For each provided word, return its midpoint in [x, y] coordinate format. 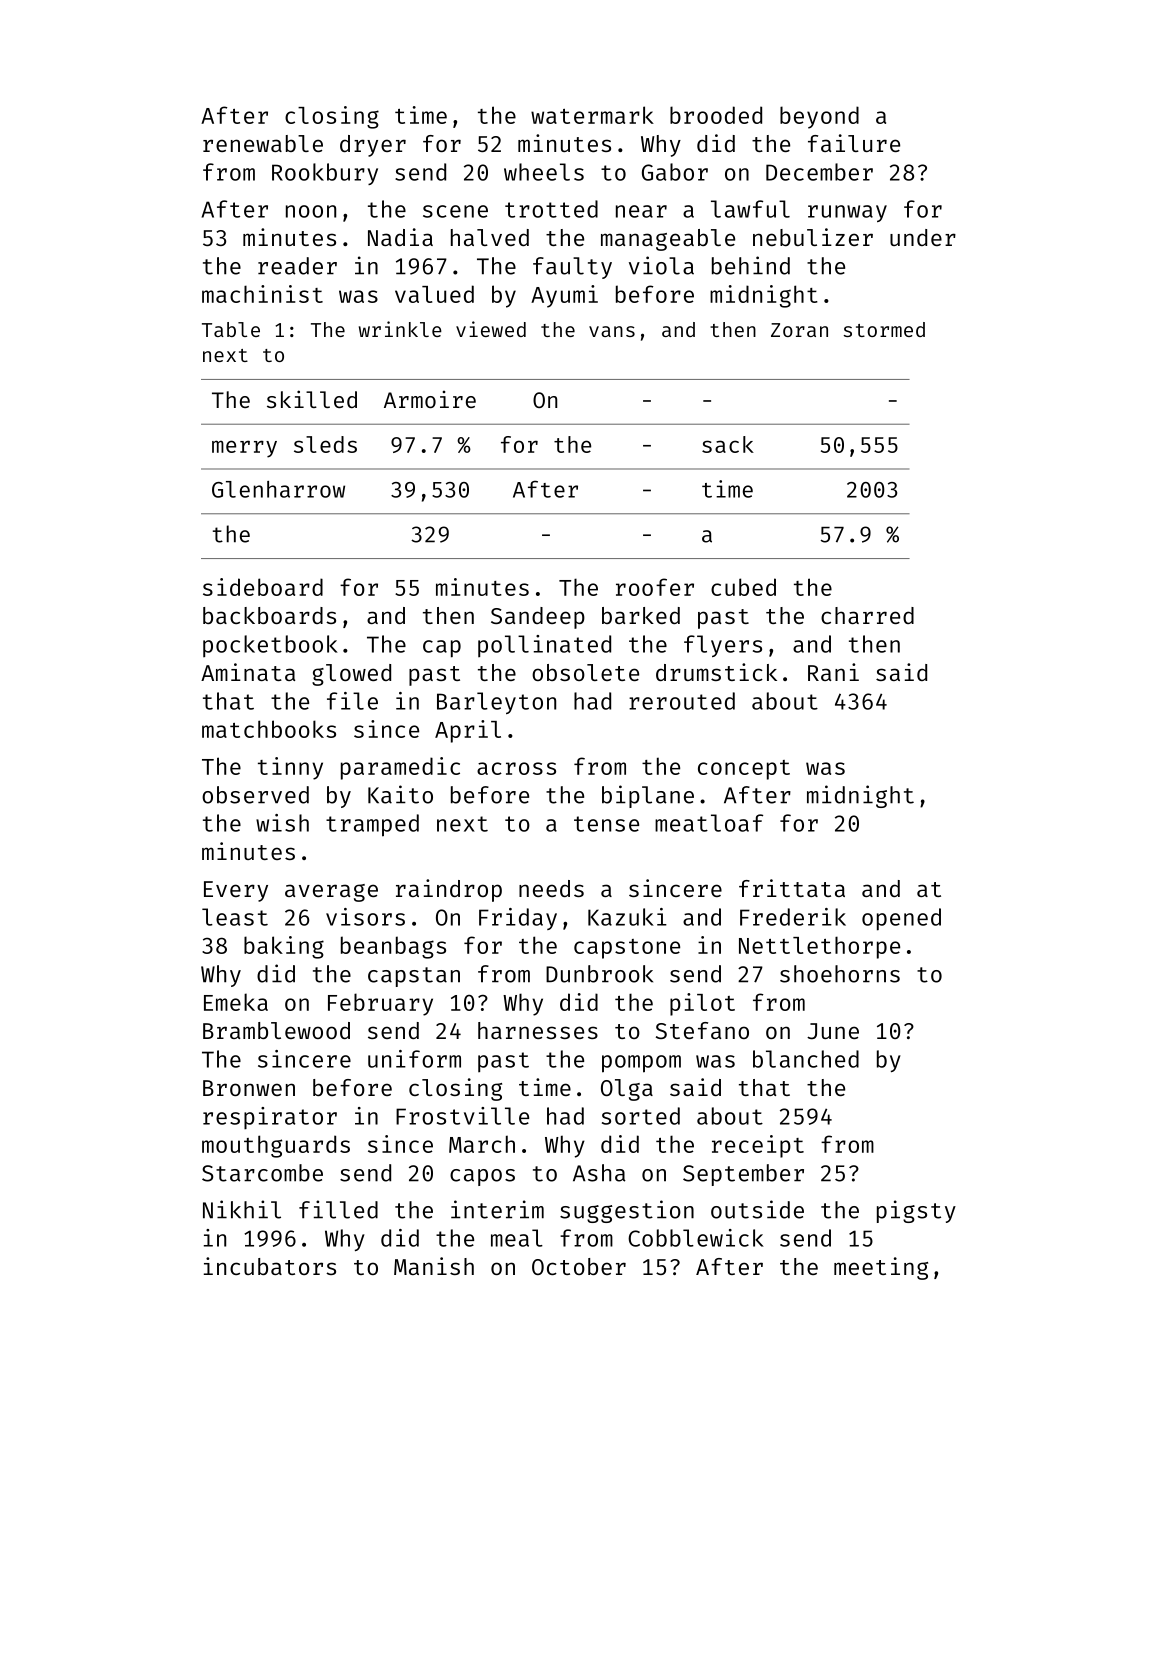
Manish [434, 1266]
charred [867, 615]
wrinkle [400, 329]
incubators [270, 1266]
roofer [655, 587]
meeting [881, 1268]
